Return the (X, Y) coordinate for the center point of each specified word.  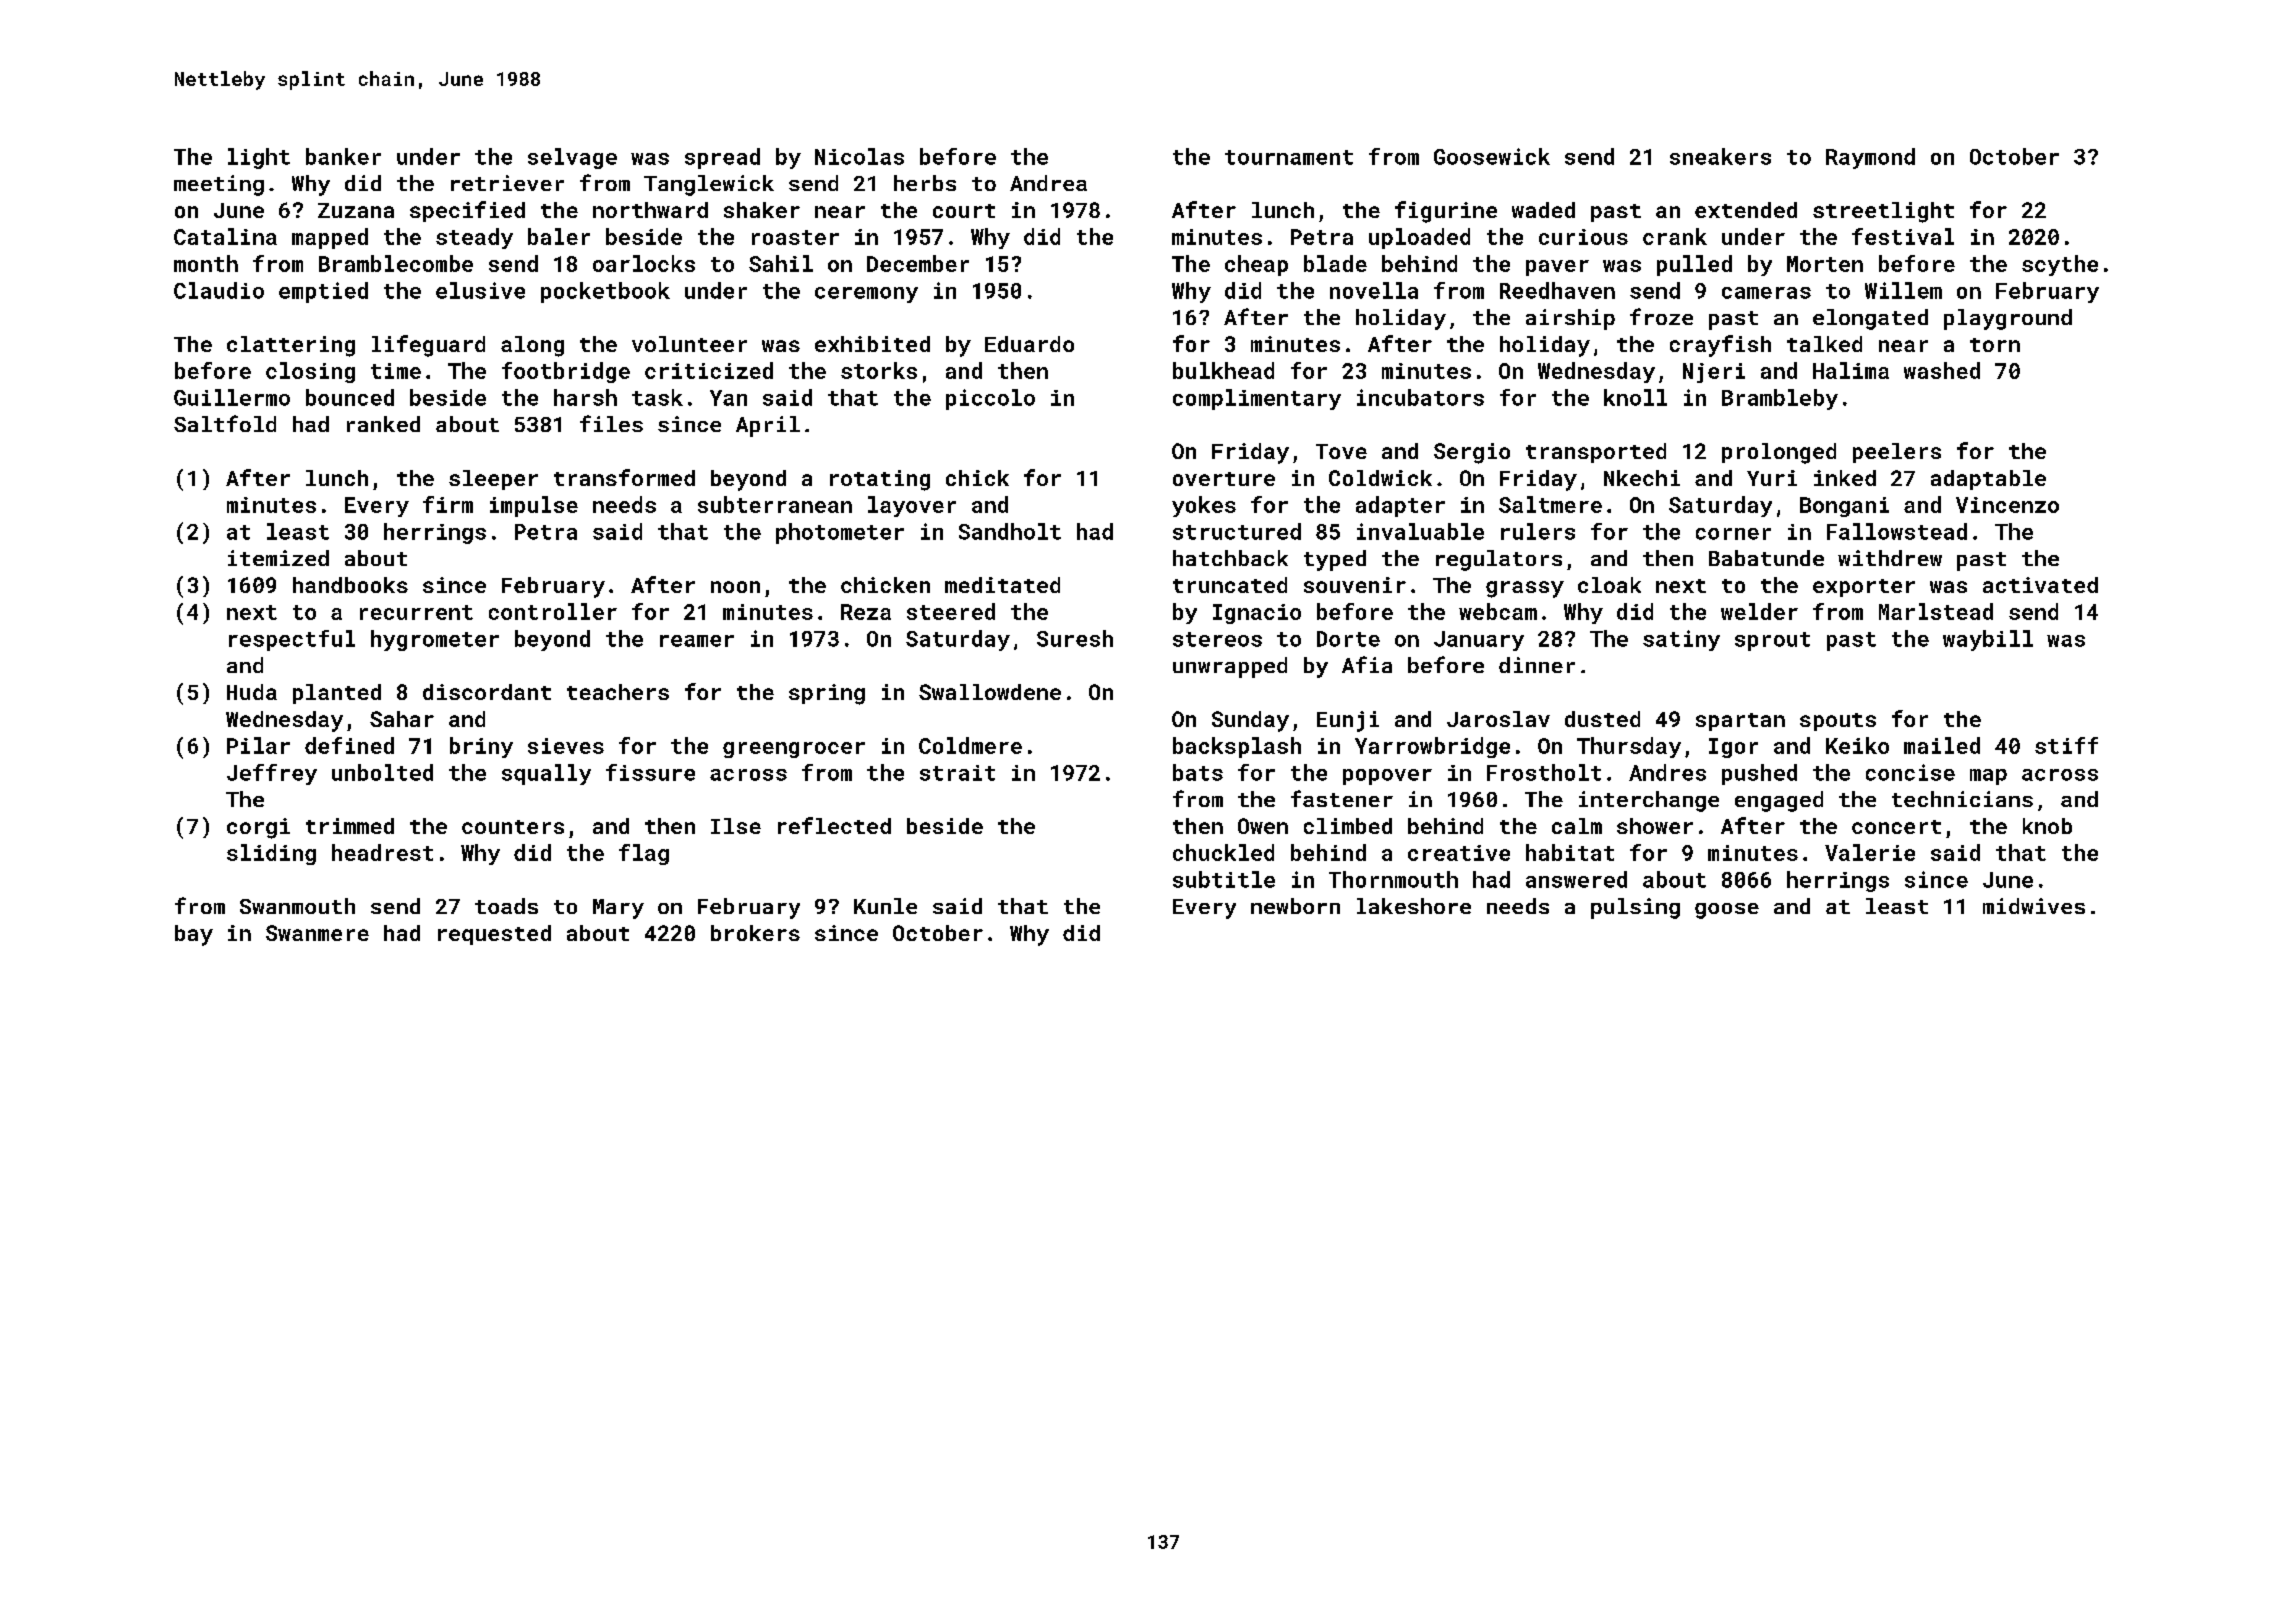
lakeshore (1414, 906)
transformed (624, 477)
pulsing (1635, 908)
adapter (1400, 506)
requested (494, 935)
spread (722, 158)
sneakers (1720, 156)
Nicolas (859, 156)
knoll (1635, 397)
